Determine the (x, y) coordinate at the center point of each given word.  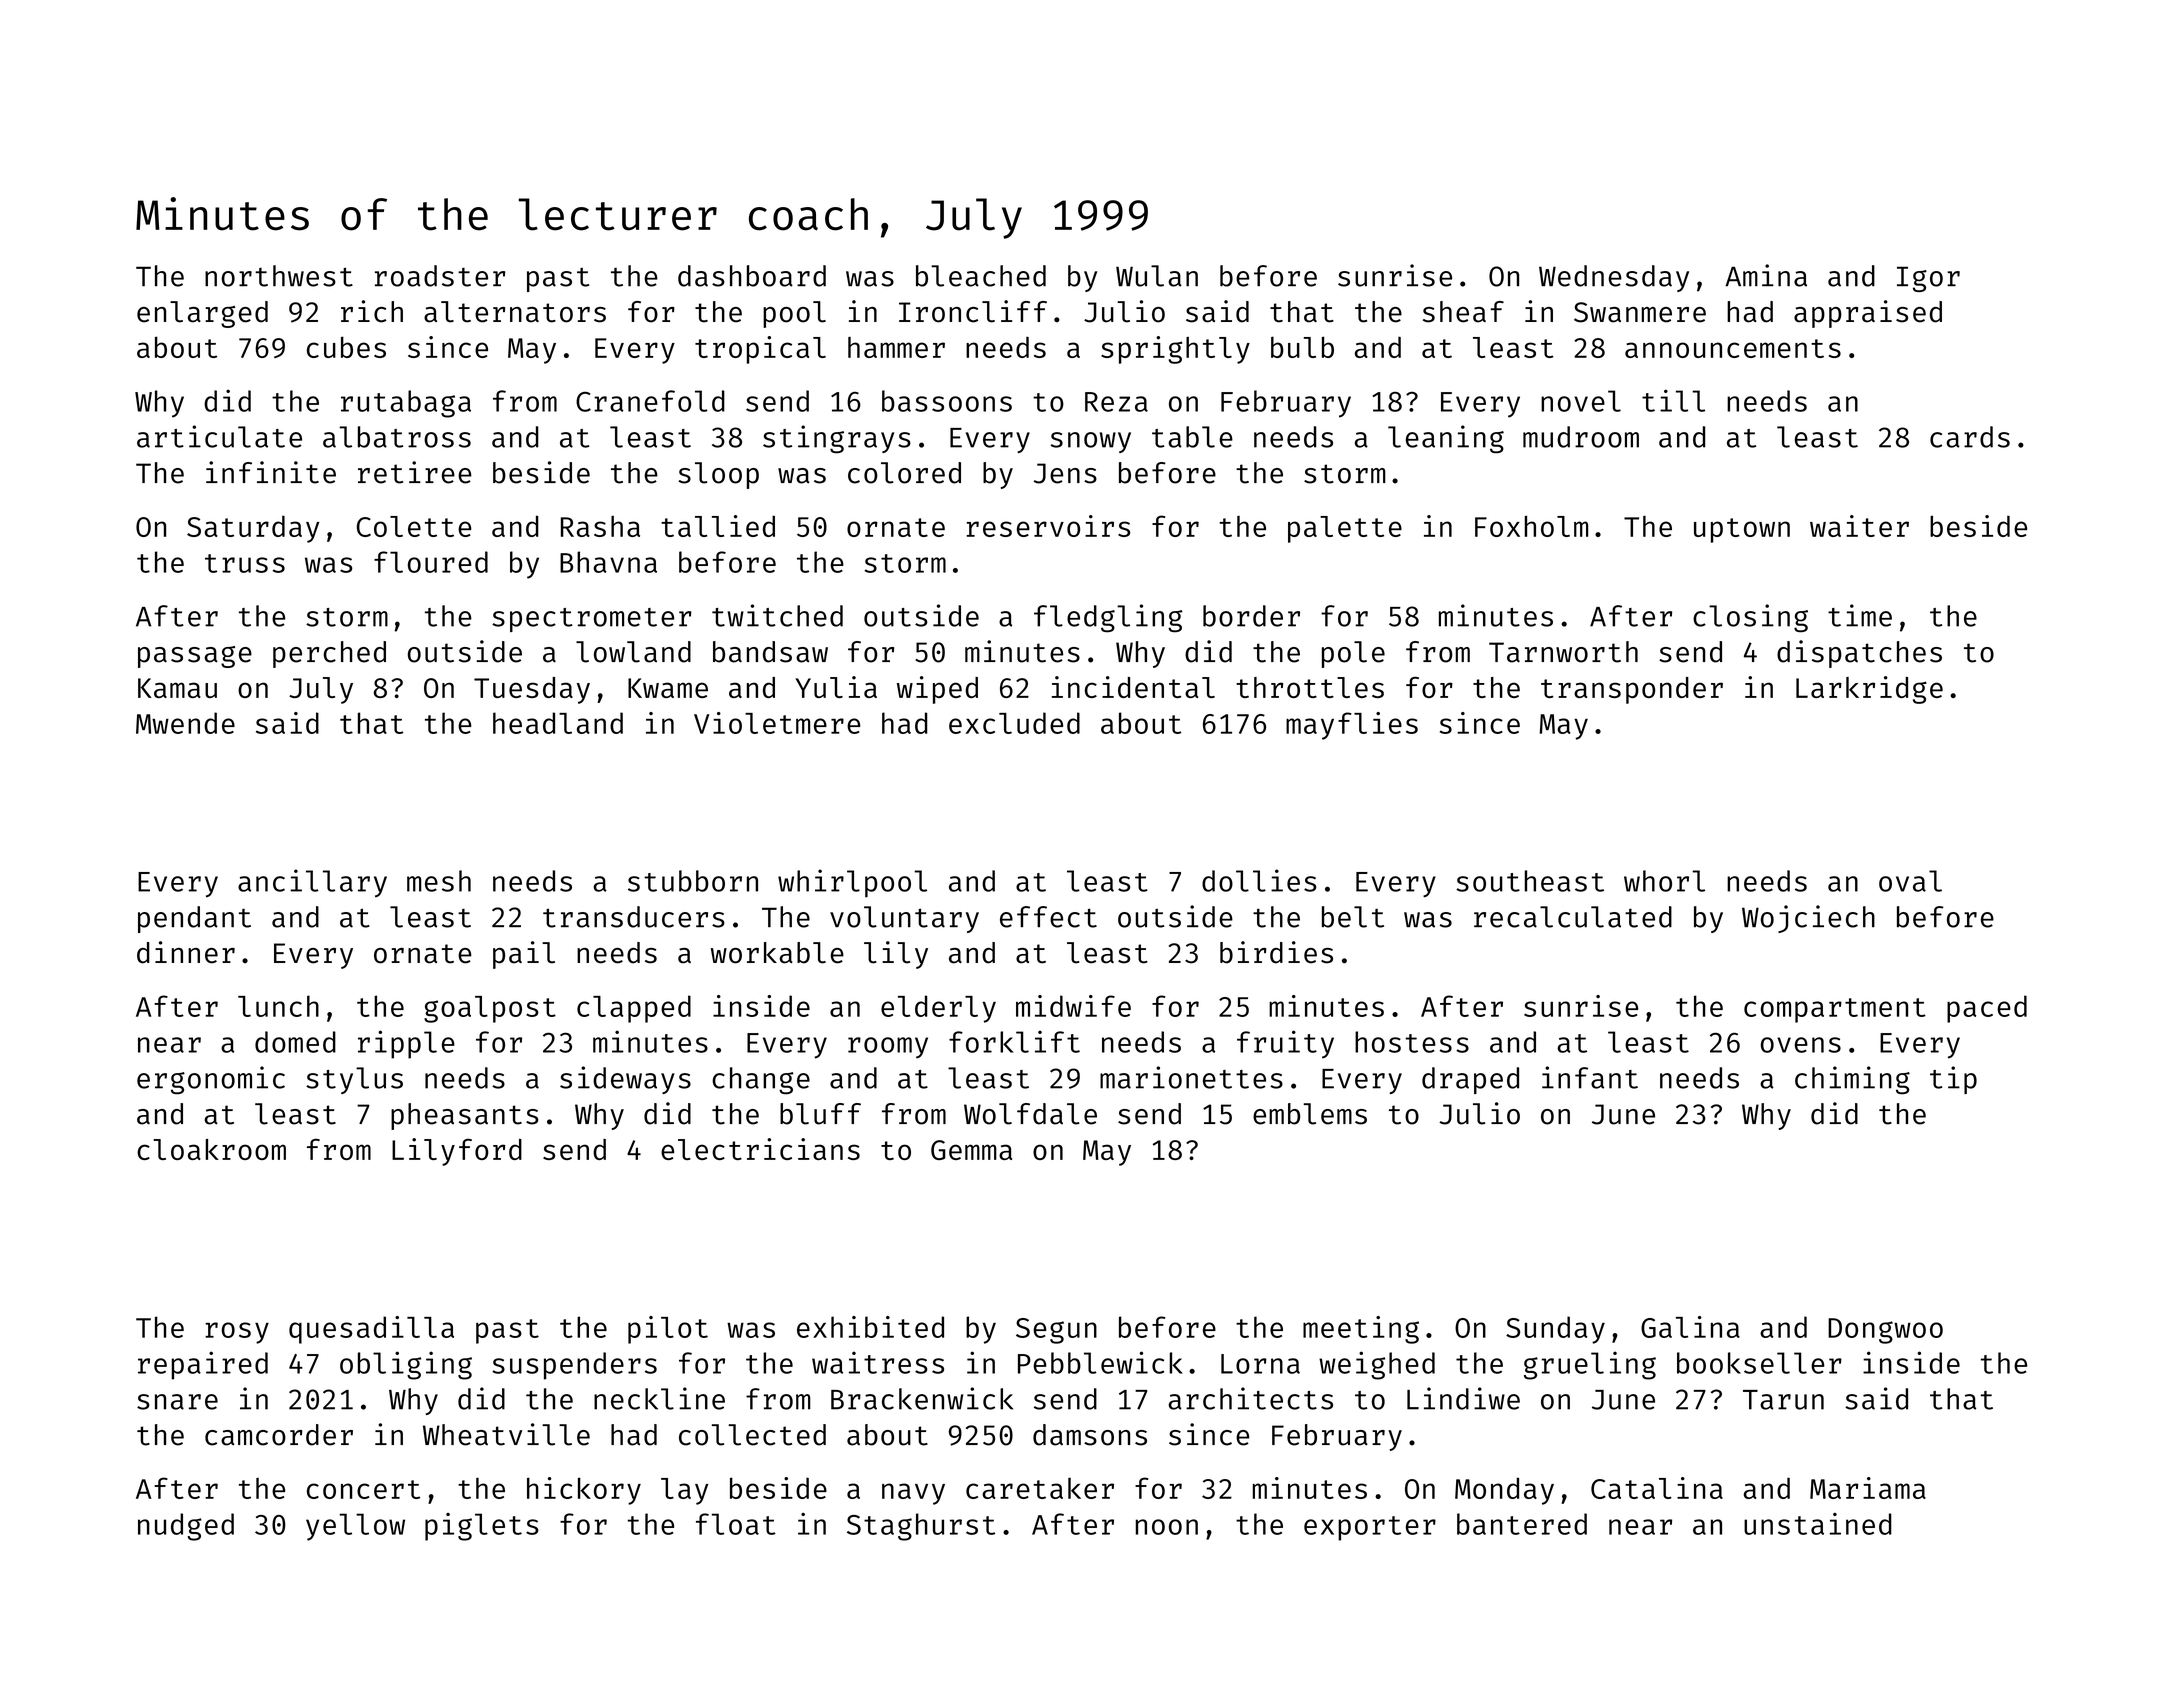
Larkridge (1869, 690)
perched (329, 654)
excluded (1014, 723)
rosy (237, 1333)
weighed (1377, 1365)
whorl (1664, 881)
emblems (1310, 1114)
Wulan (1157, 276)
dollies (1259, 880)
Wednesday (1614, 278)
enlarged (202, 314)
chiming (1852, 1080)
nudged (186, 1527)
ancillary (312, 883)
